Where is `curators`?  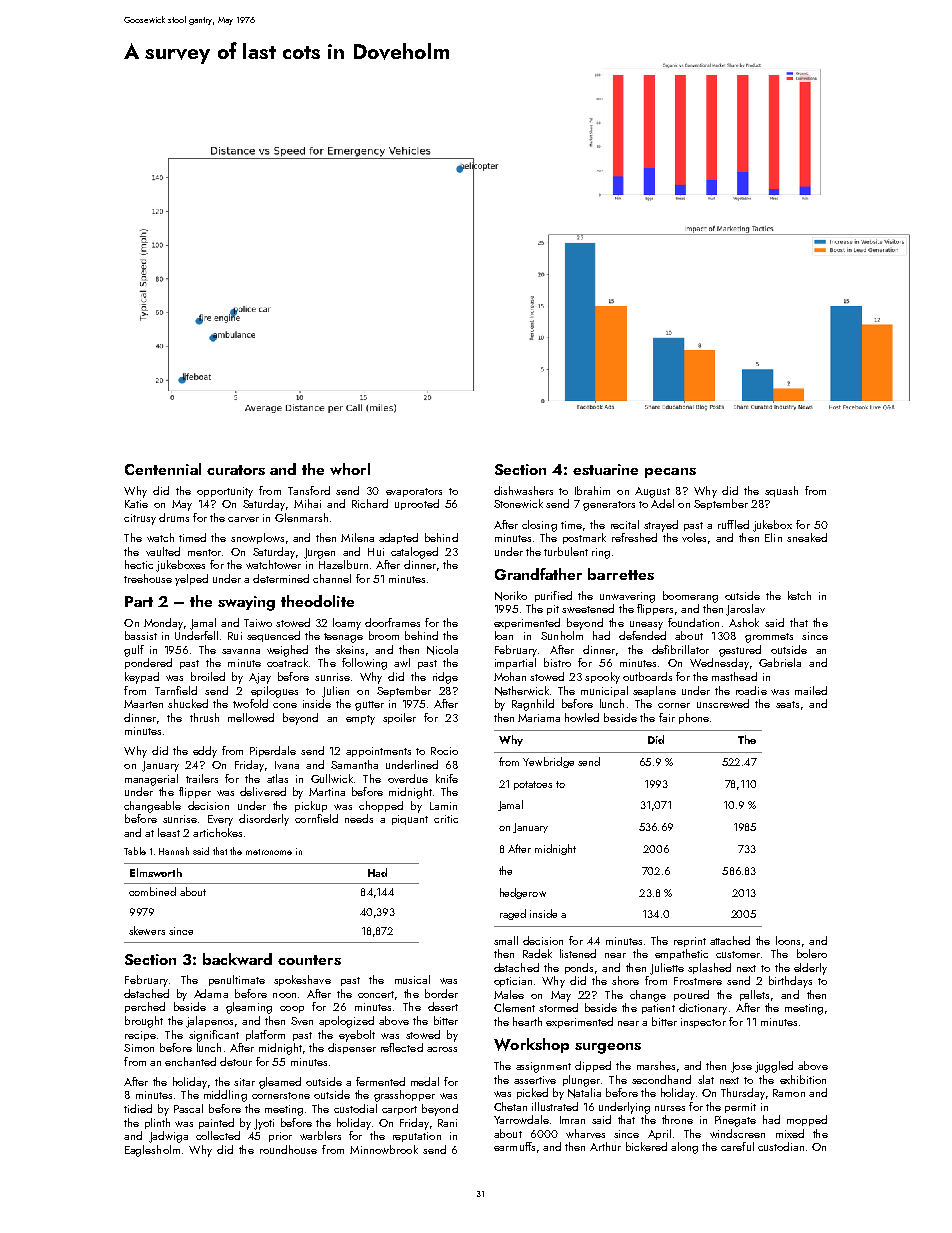
curators is located at coordinates (236, 470).
